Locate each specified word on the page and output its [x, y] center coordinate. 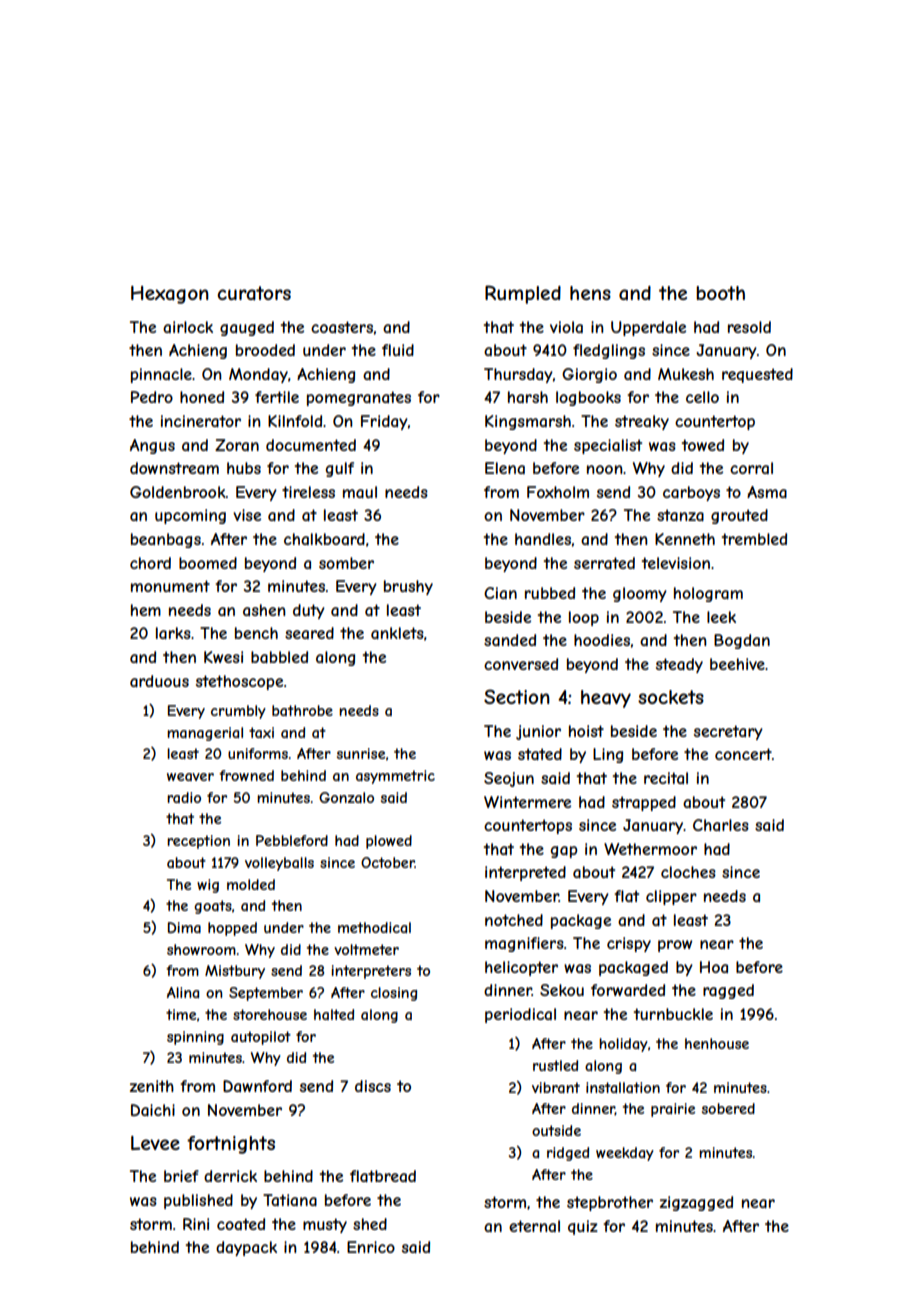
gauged [247, 328]
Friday [384, 422]
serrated [604, 563]
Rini [196, 1224]
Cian [500, 593]
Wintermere [527, 802]
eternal [534, 1226]
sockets [671, 697]
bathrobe [302, 710]
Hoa [714, 967]
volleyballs [279, 864]
